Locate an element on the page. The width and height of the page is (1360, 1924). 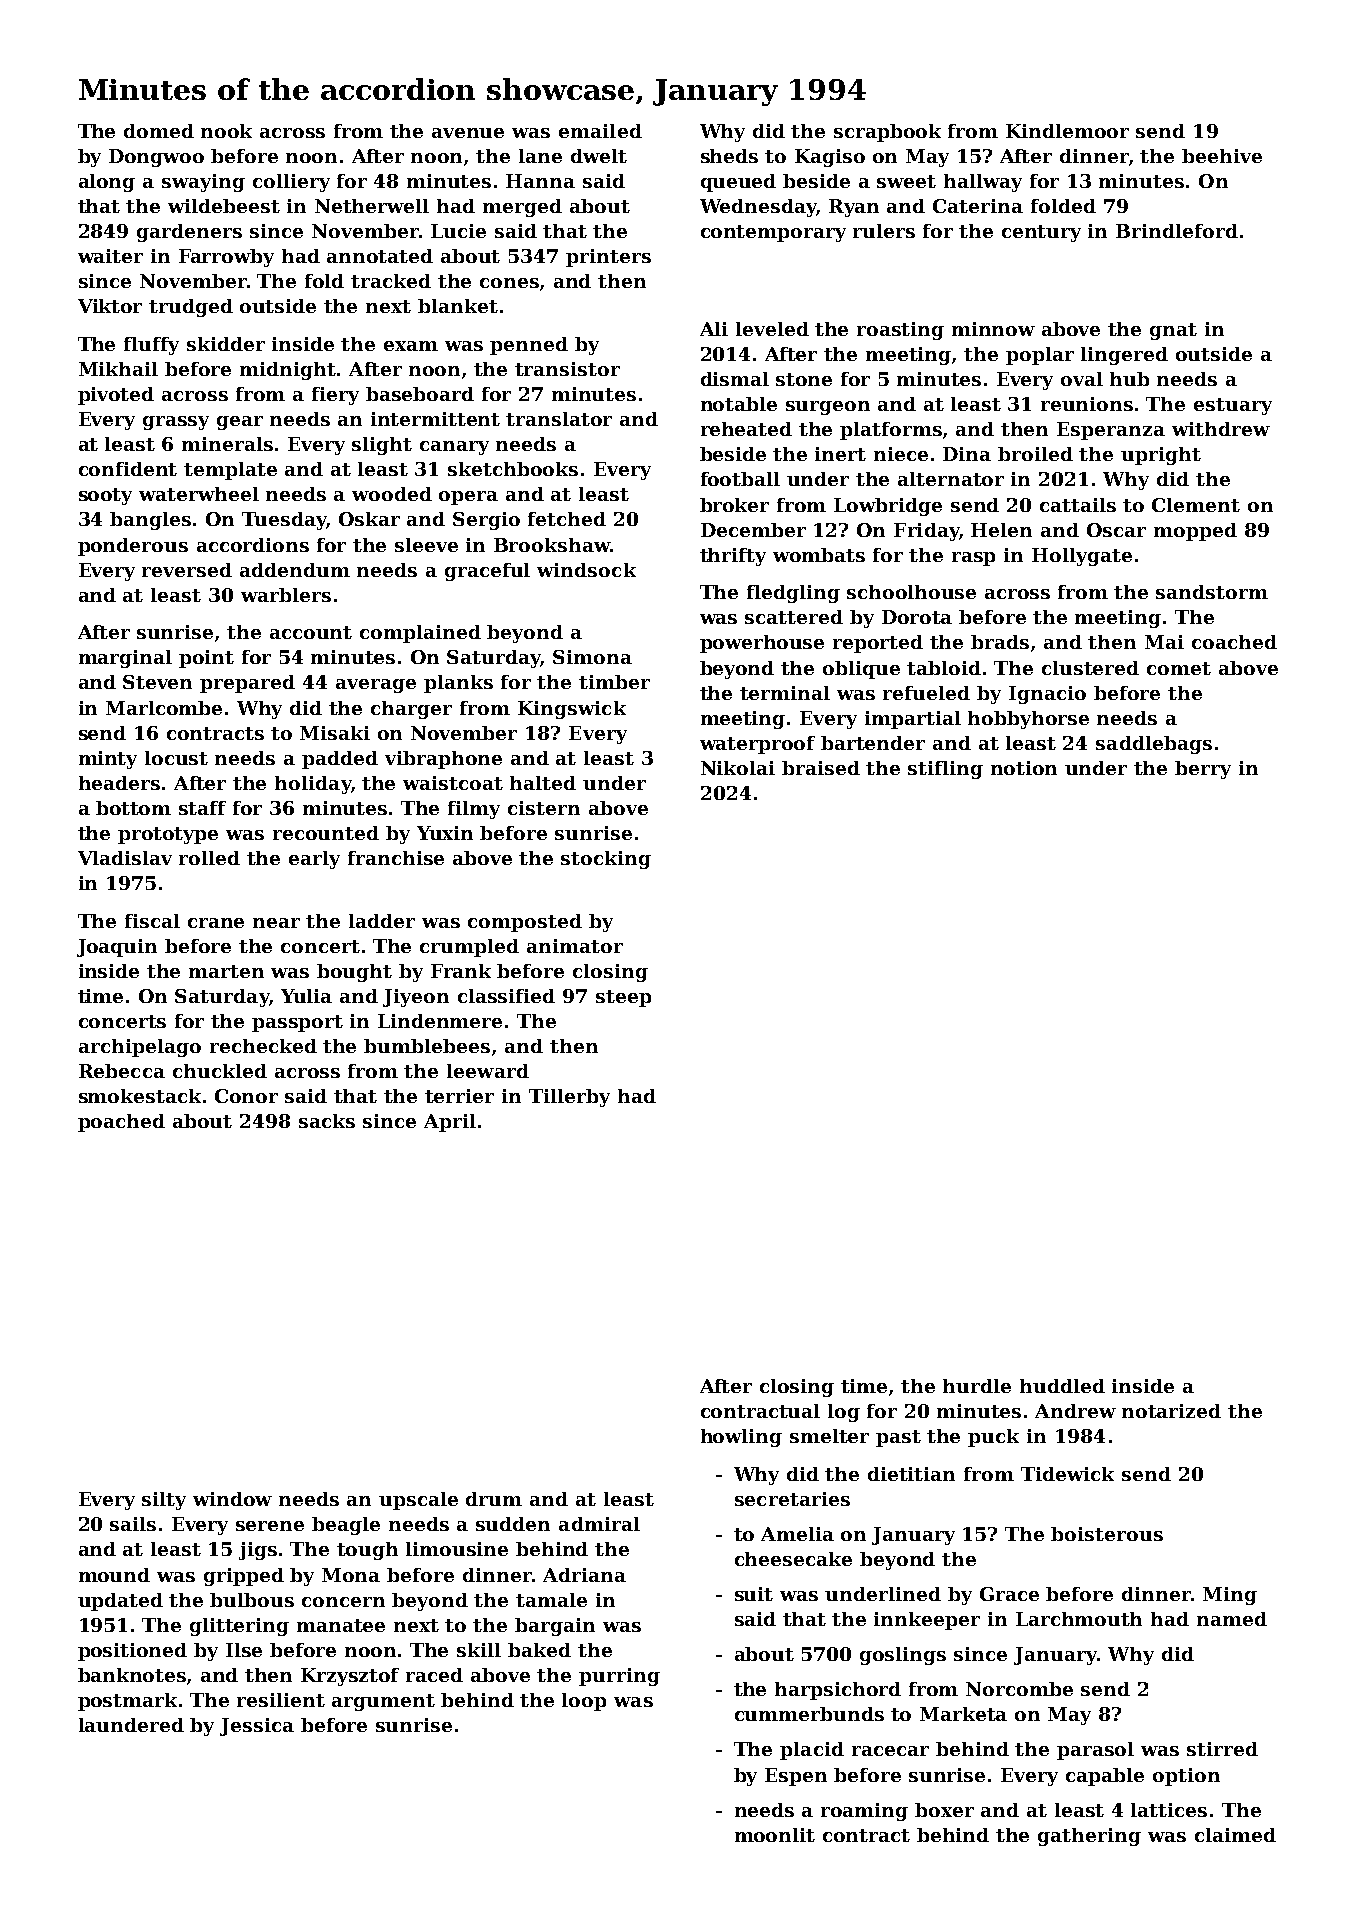
notion is located at coordinates (1024, 768).
